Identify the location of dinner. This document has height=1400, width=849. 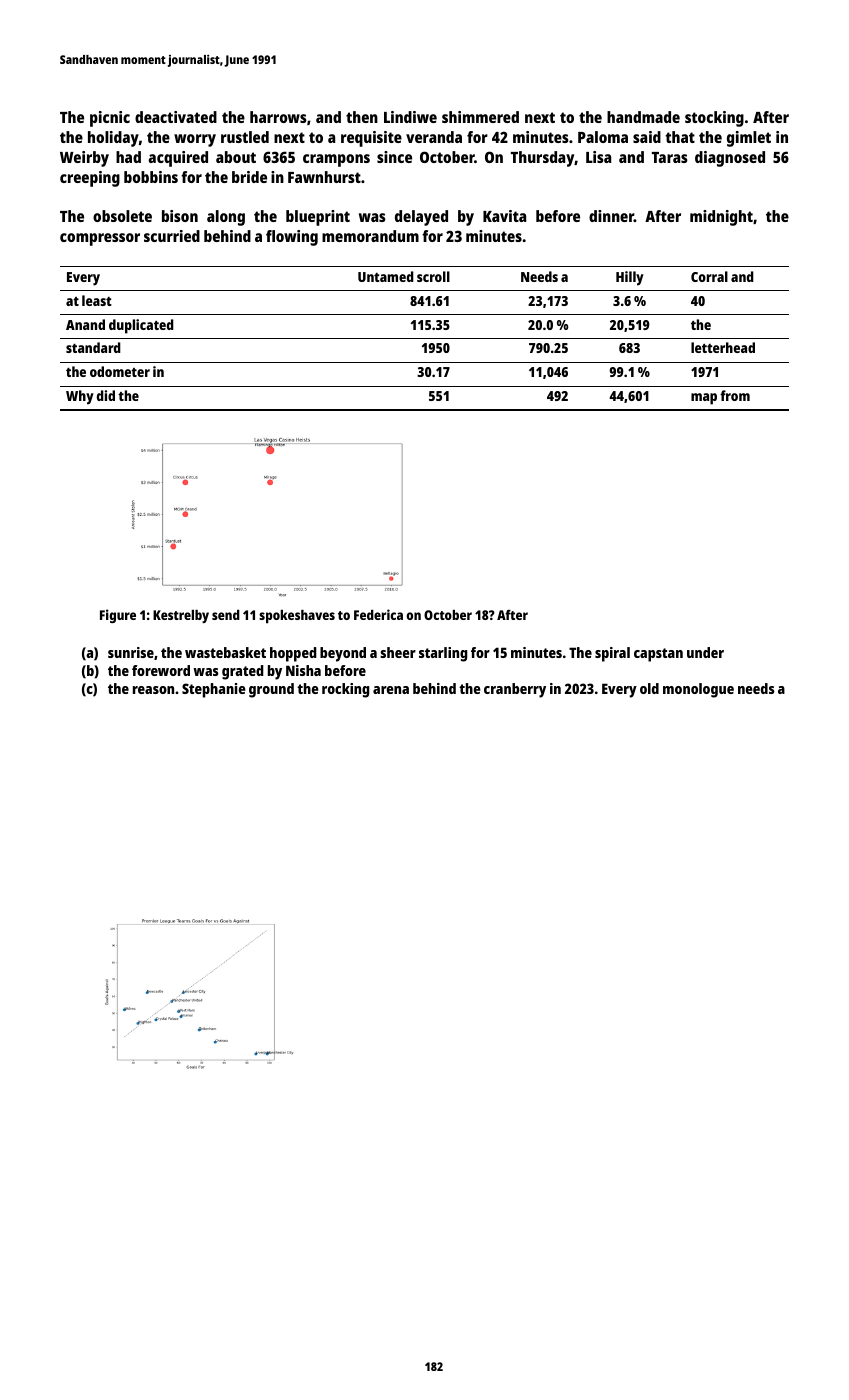
(611, 216).
